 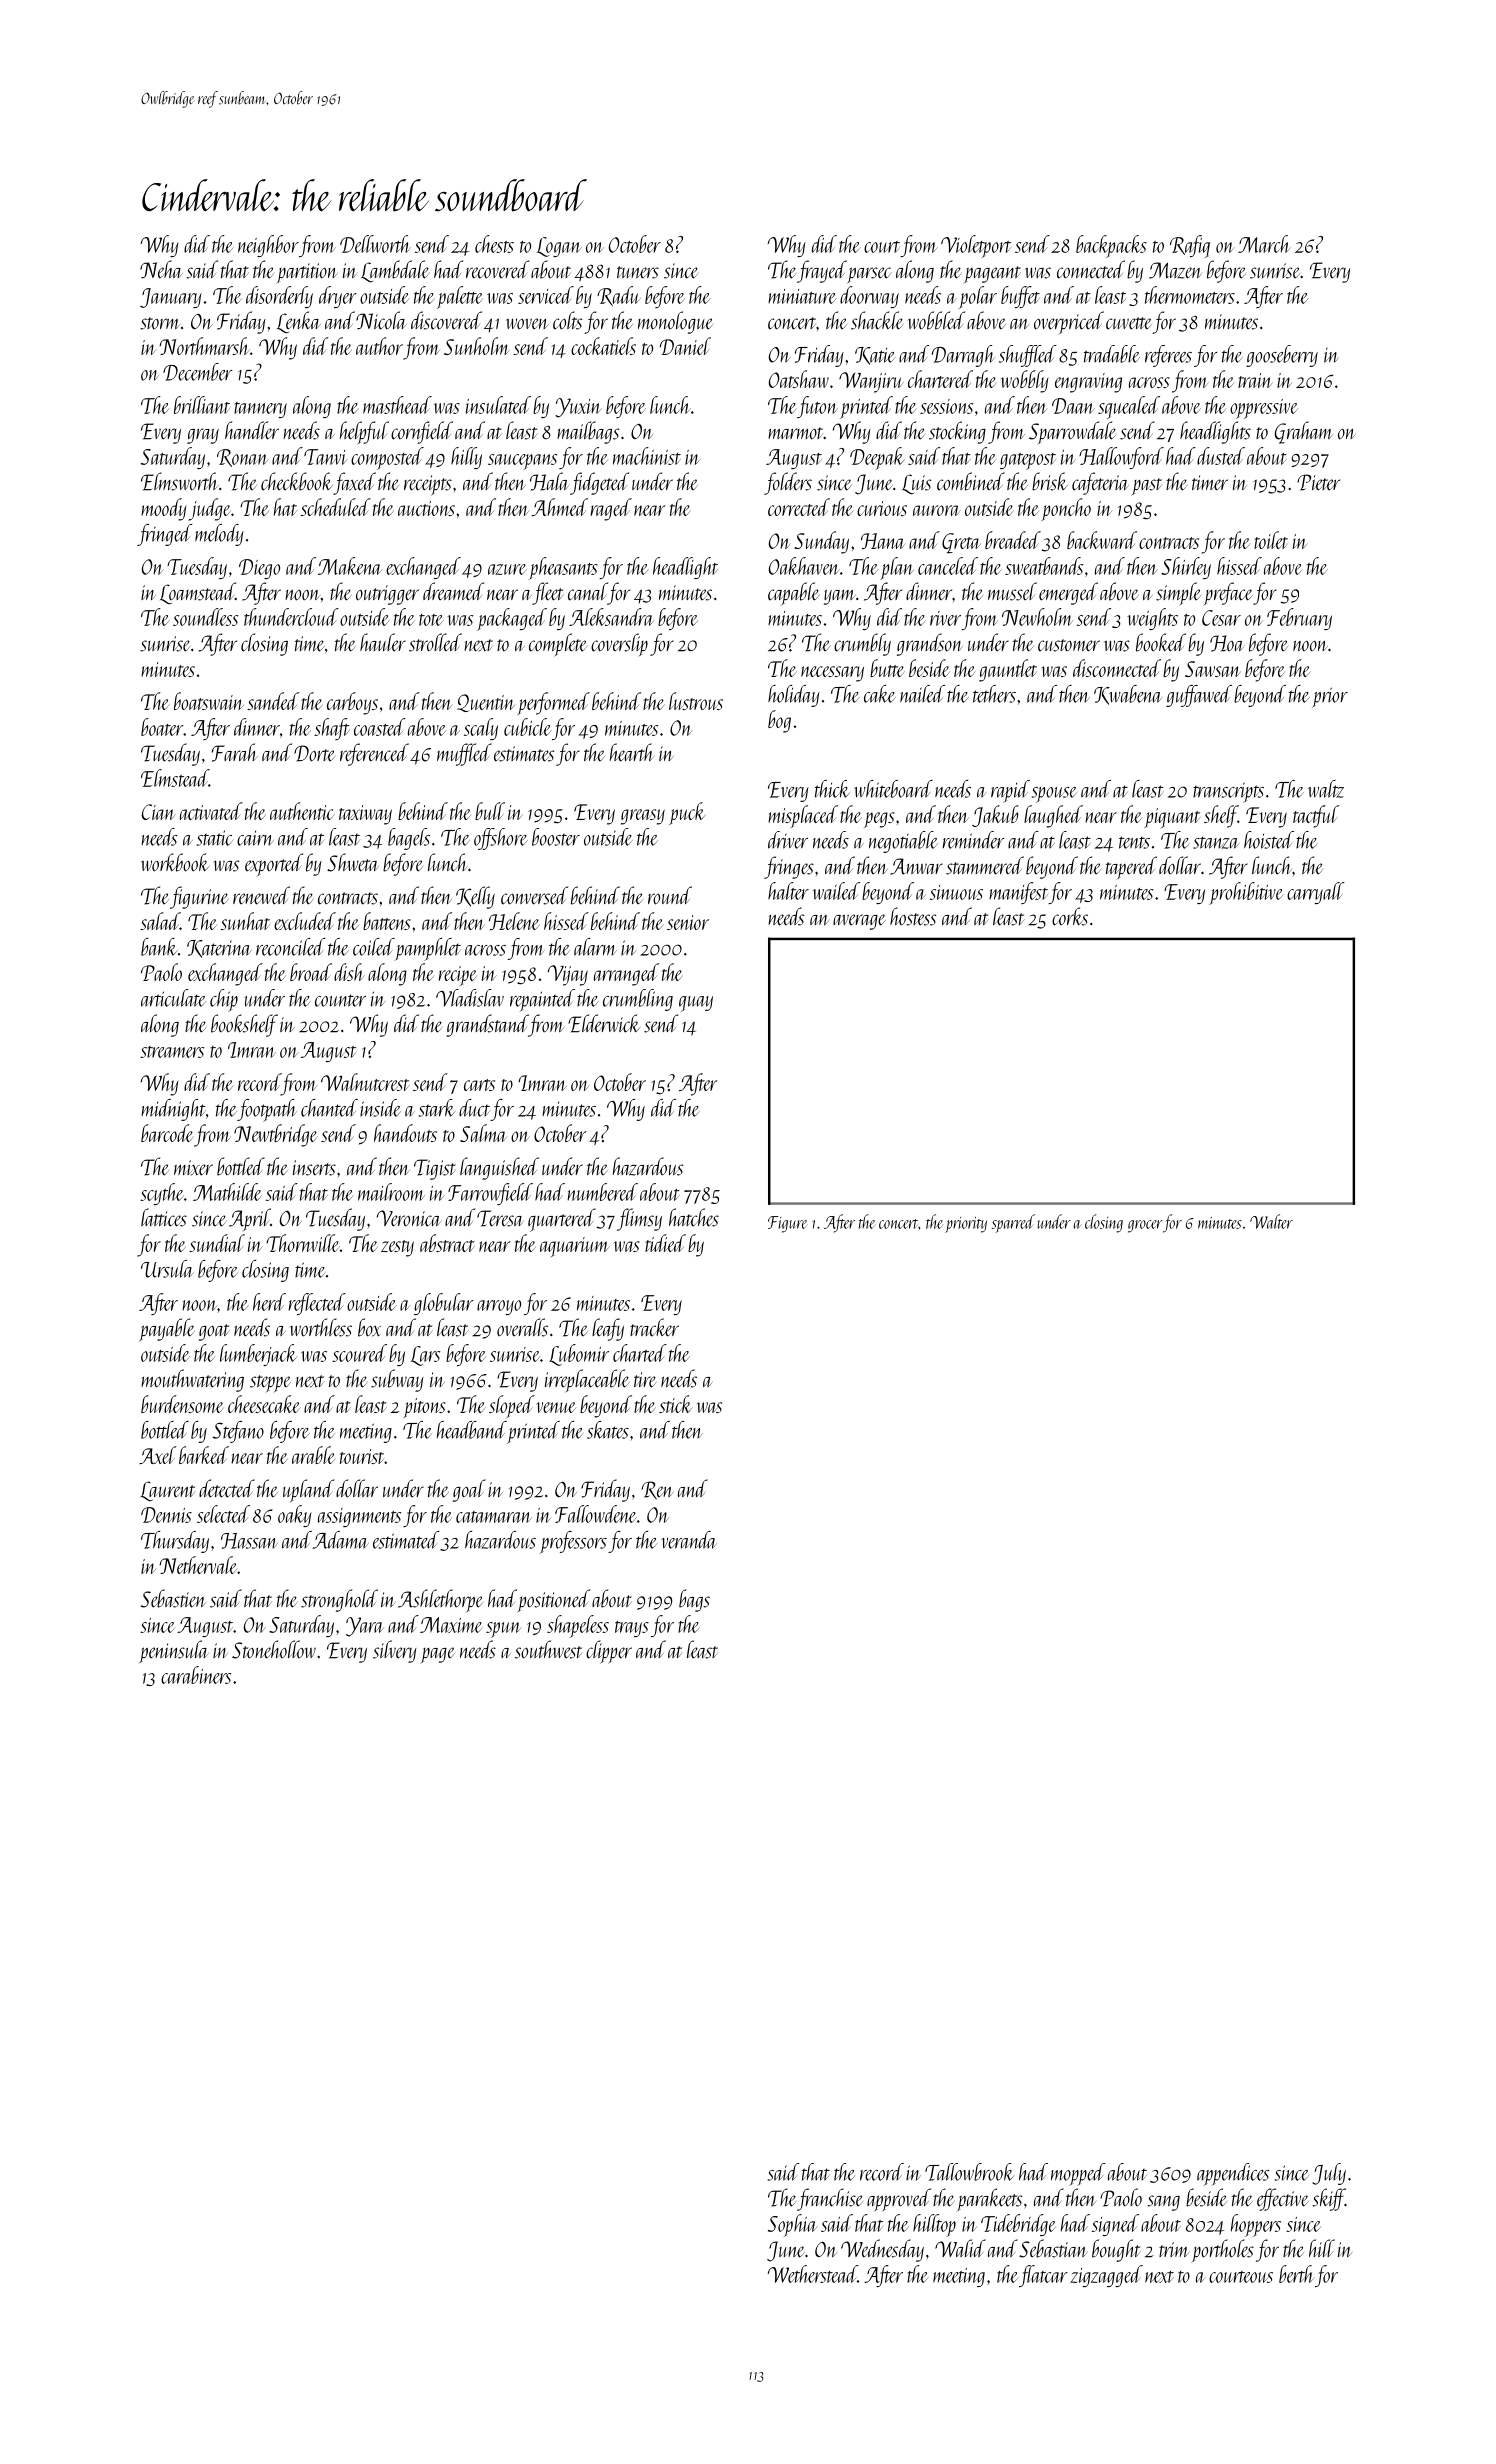 What do you see at coordinates (1264, 244) in the screenshot?
I see `March` at bounding box center [1264, 244].
